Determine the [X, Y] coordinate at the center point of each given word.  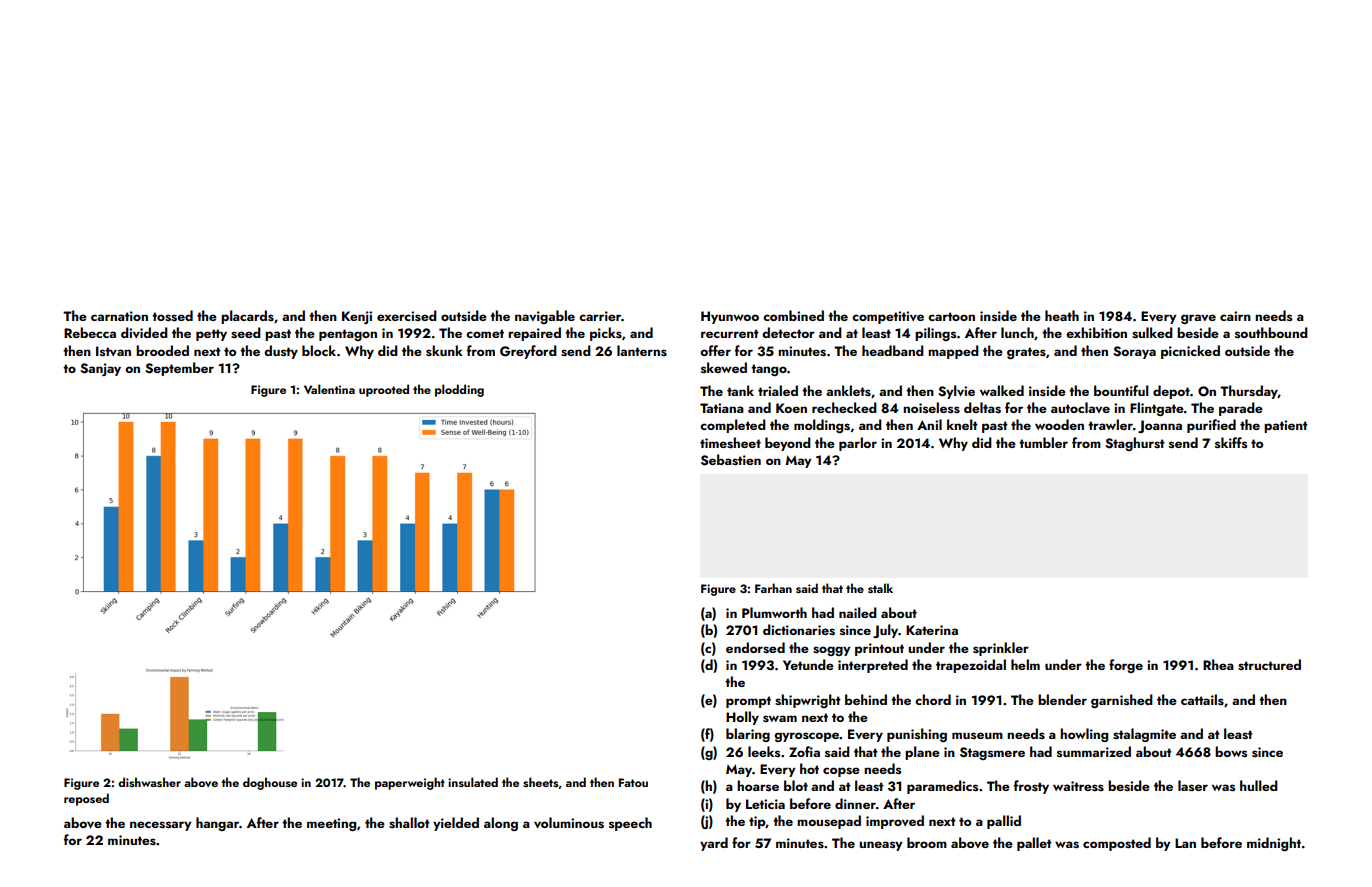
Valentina [329, 389]
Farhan [773, 588]
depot [1171, 392]
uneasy [880, 846]
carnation [119, 316]
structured [1269, 664]
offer [715, 350]
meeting [331, 824]
